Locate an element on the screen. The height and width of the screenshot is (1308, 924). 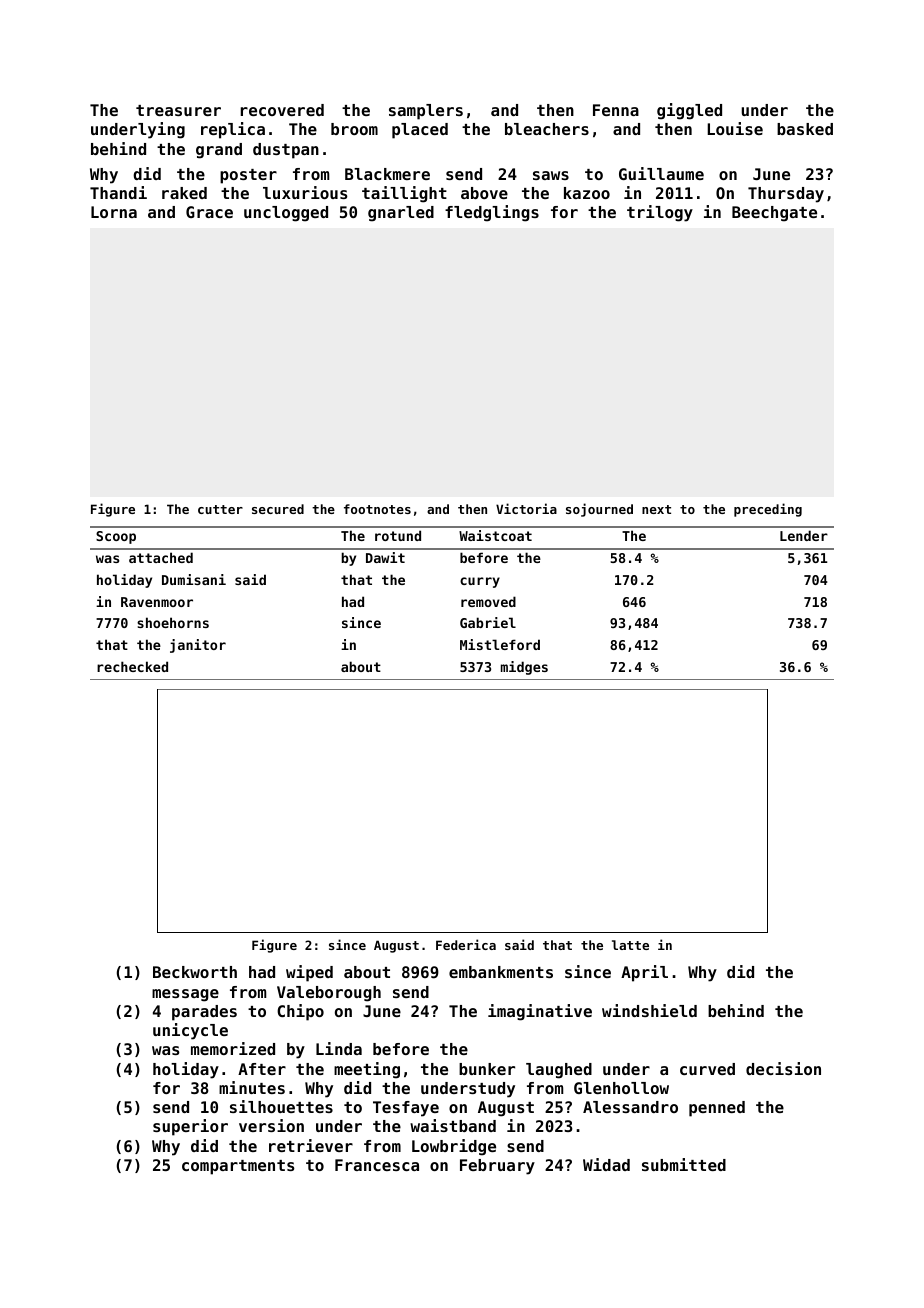
wiped is located at coordinates (309, 973).
